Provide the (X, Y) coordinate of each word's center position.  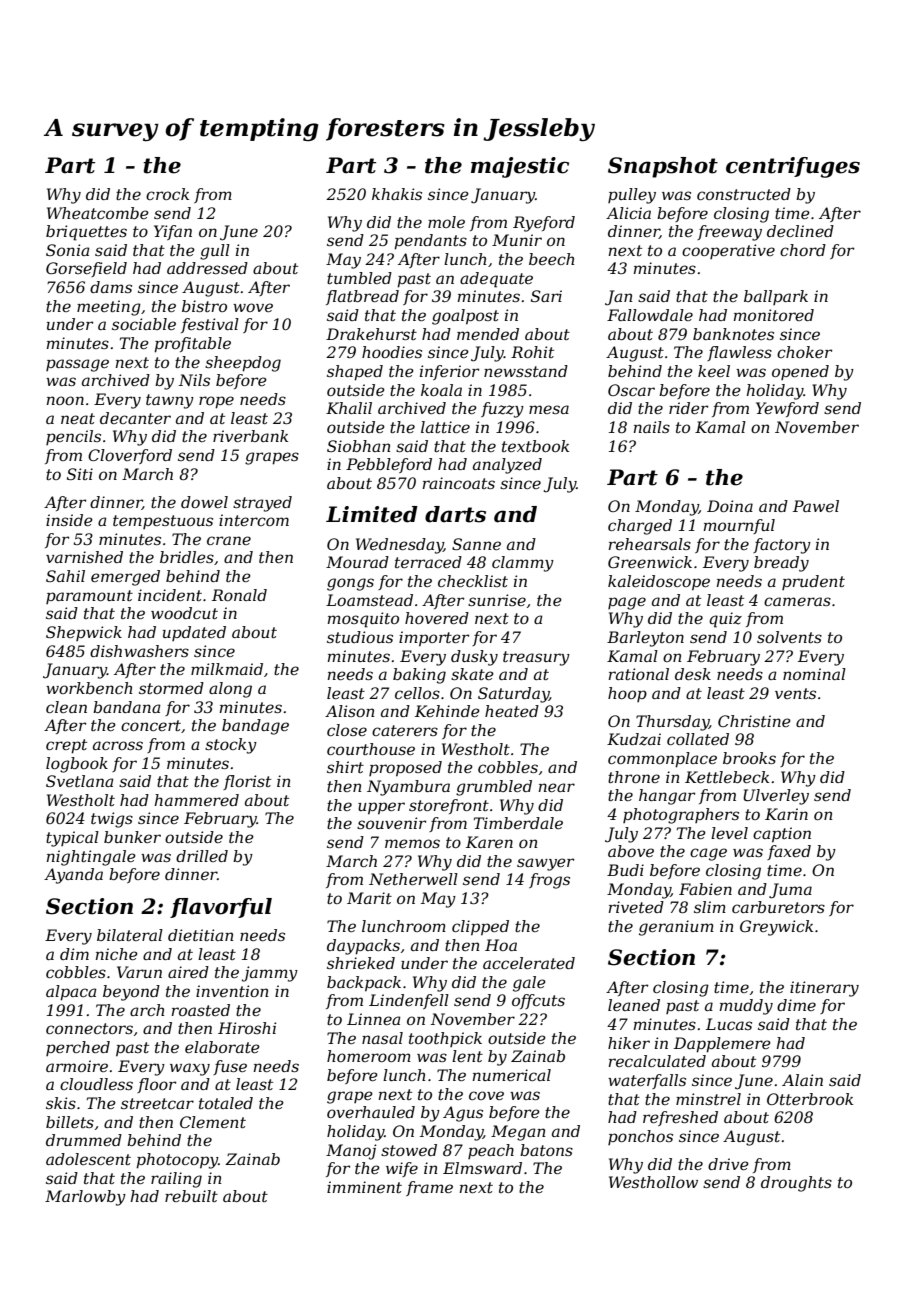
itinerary (824, 989)
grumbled (494, 788)
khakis (397, 194)
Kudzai (634, 739)
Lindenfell (409, 1001)
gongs (350, 584)
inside (69, 520)
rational (639, 674)
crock (167, 194)
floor (156, 1085)
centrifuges (793, 167)
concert (151, 725)
